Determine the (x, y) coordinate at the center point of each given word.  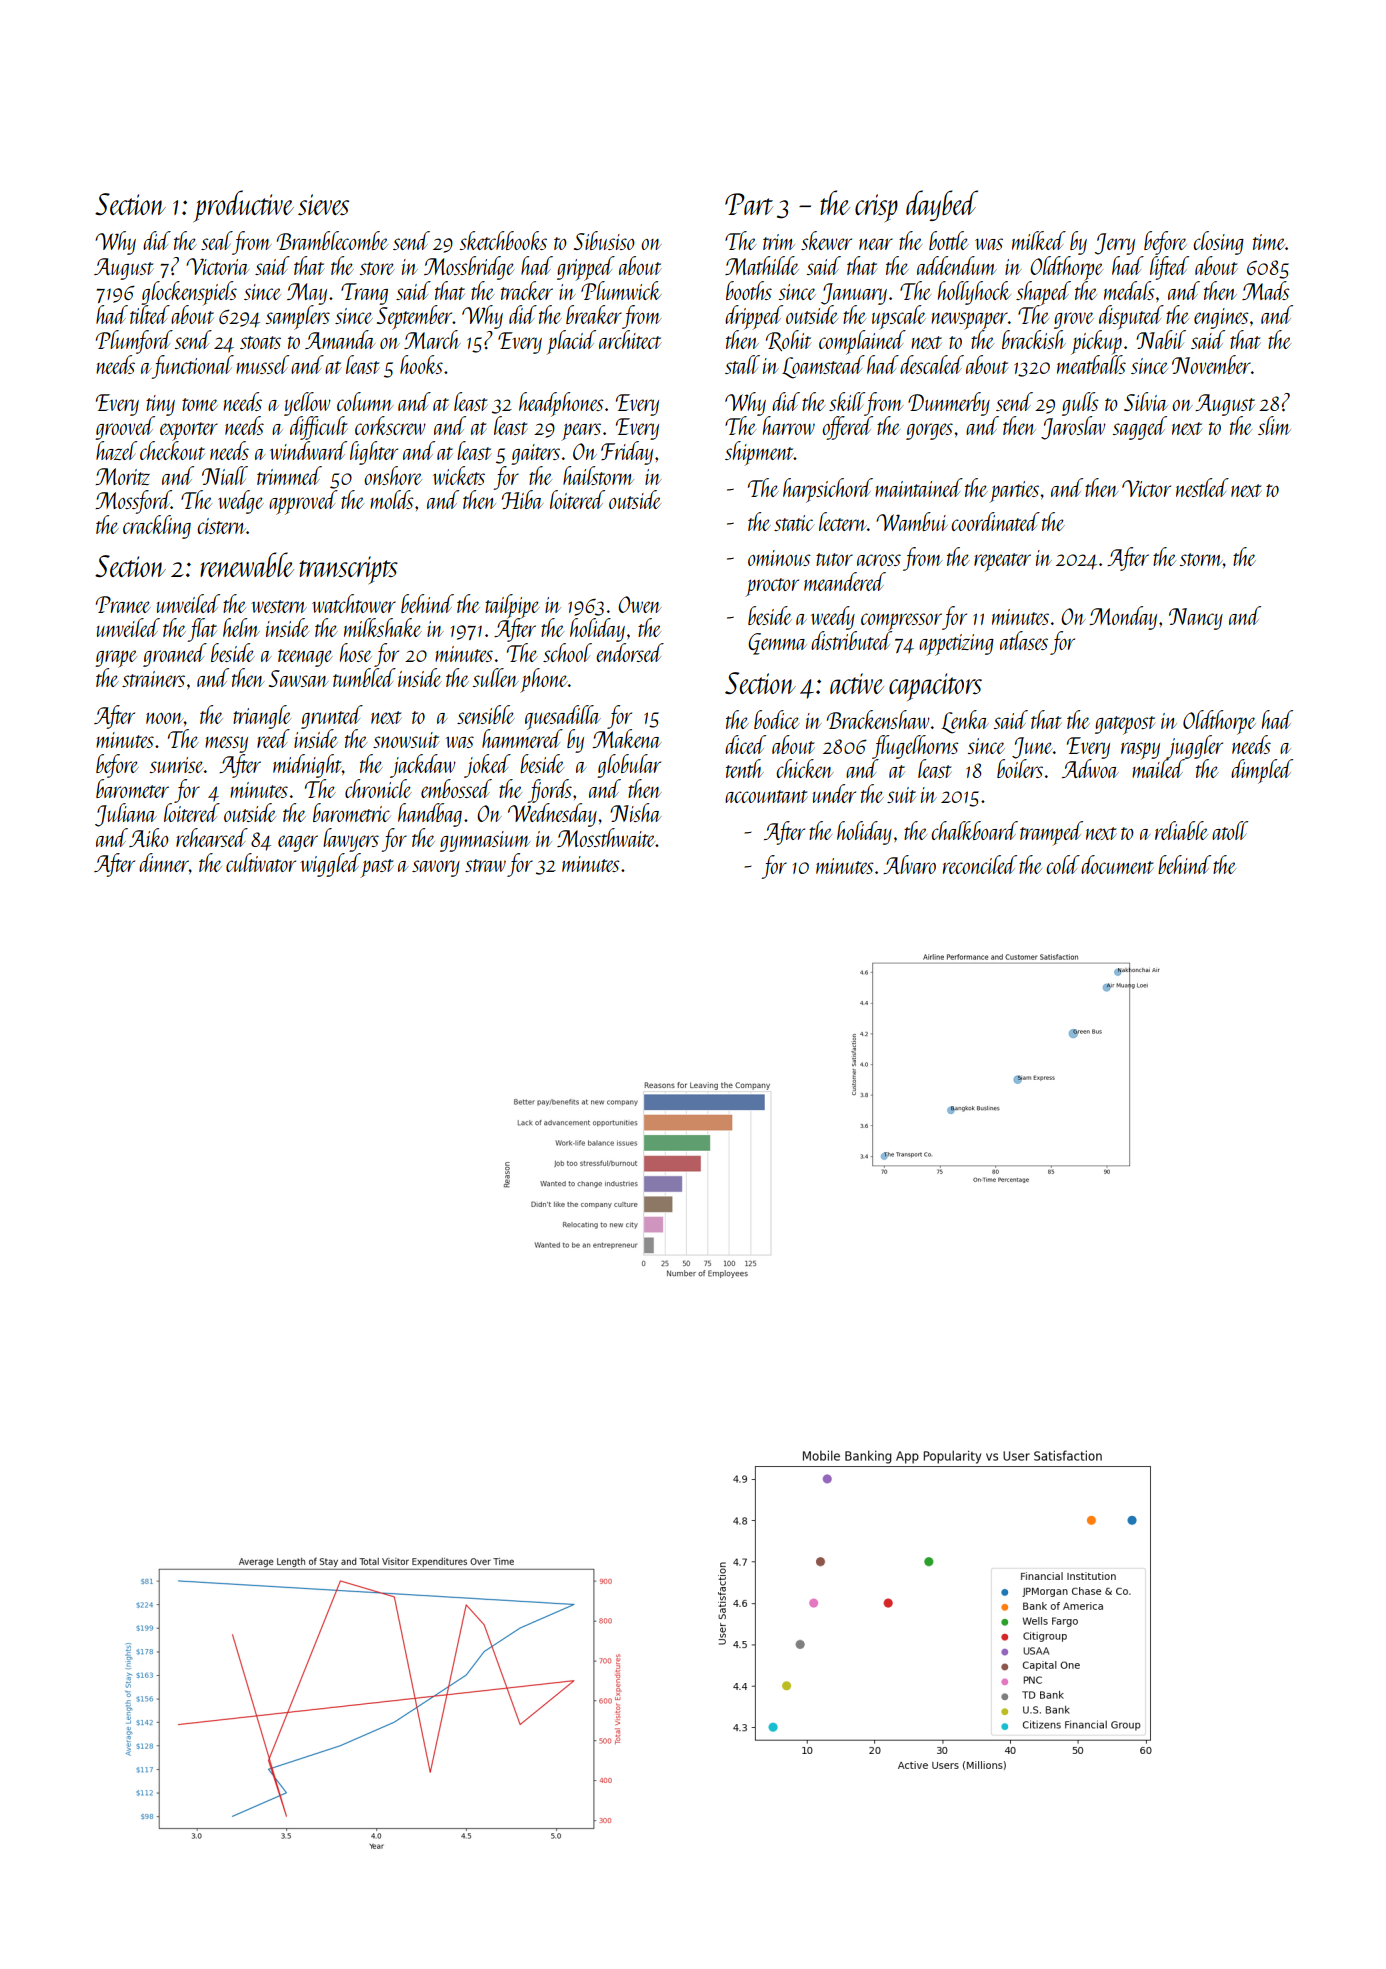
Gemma (777, 644)
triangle (262, 717)
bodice (777, 719)
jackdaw (423, 766)
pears (581, 432)
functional (193, 367)
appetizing (956, 645)
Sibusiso (604, 240)
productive (243, 206)
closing (1218, 243)
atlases (1024, 640)
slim (1274, 425)
